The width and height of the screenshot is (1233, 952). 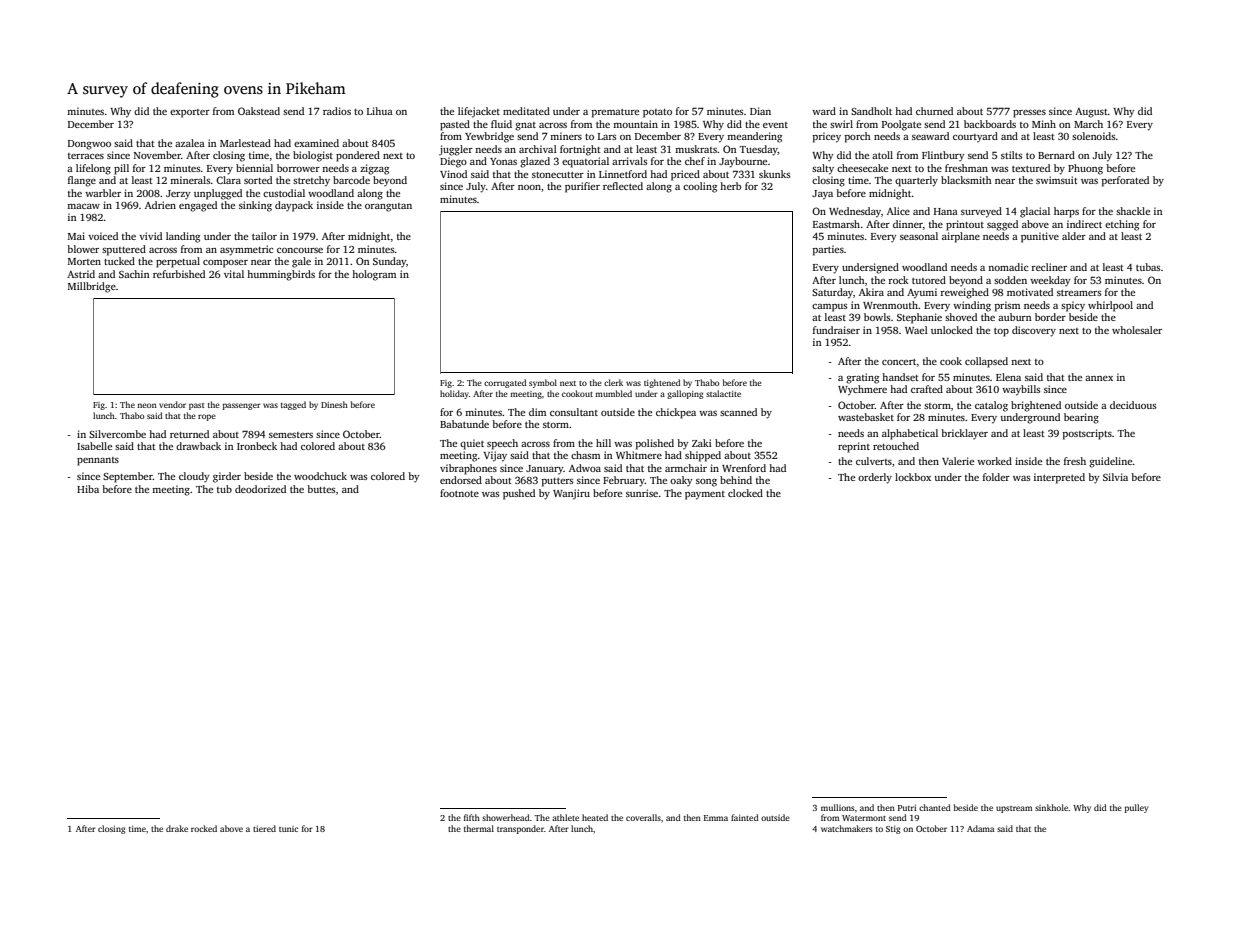 I want to click on Vinod, so click(x=453, y=174).
